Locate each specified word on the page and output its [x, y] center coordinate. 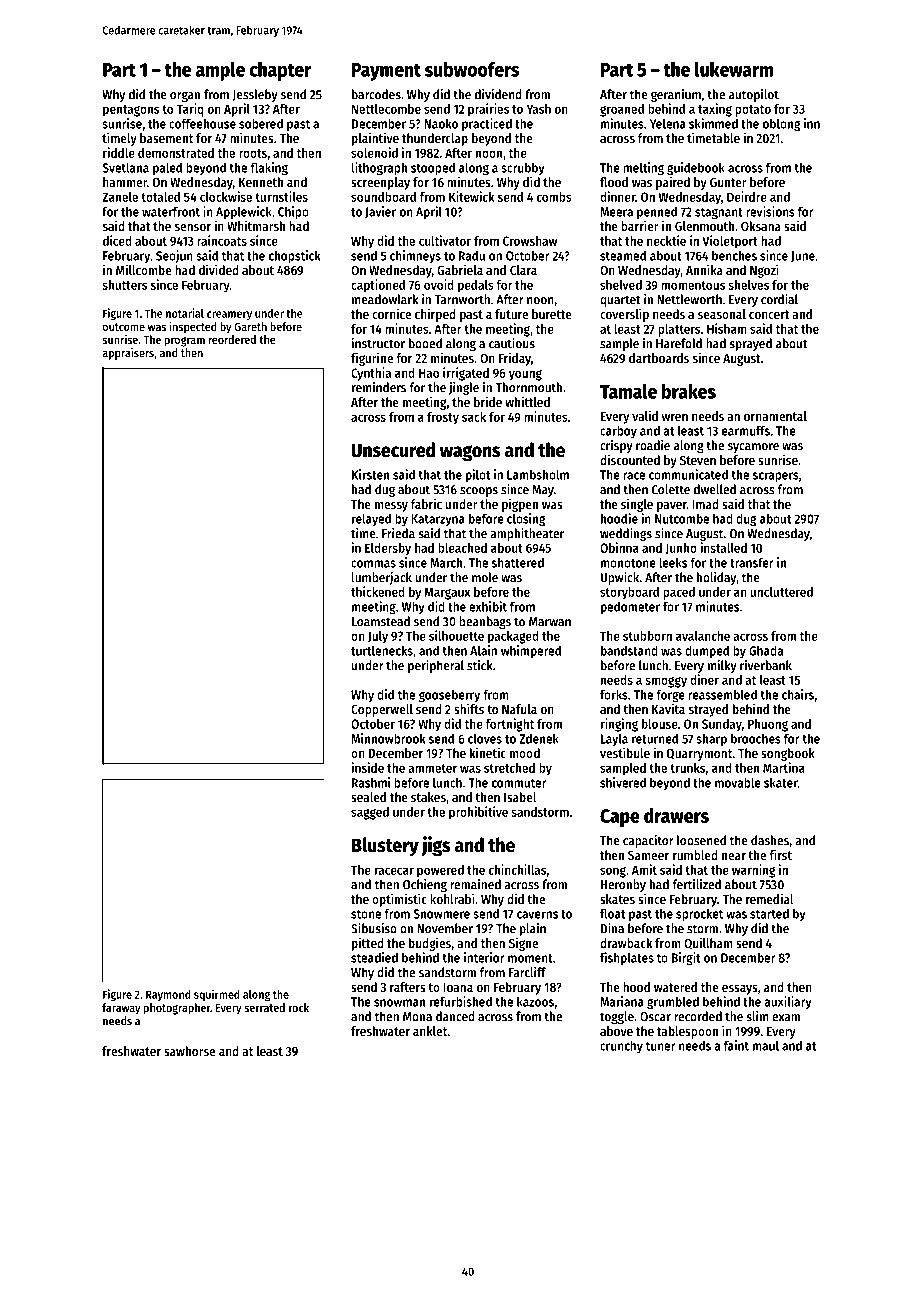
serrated [264, 1007]
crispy [616, 446]
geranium [676, 95]
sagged [370, 813]
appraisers [128, 354]
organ [185, 96]
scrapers [776, 477]
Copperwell [382, 710]
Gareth [250, 326]
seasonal [722, 314]
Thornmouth [528, 387]
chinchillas [517, 869]
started [769, 914]
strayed [708, 710]
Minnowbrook [388, 738]
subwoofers [472, 69]
